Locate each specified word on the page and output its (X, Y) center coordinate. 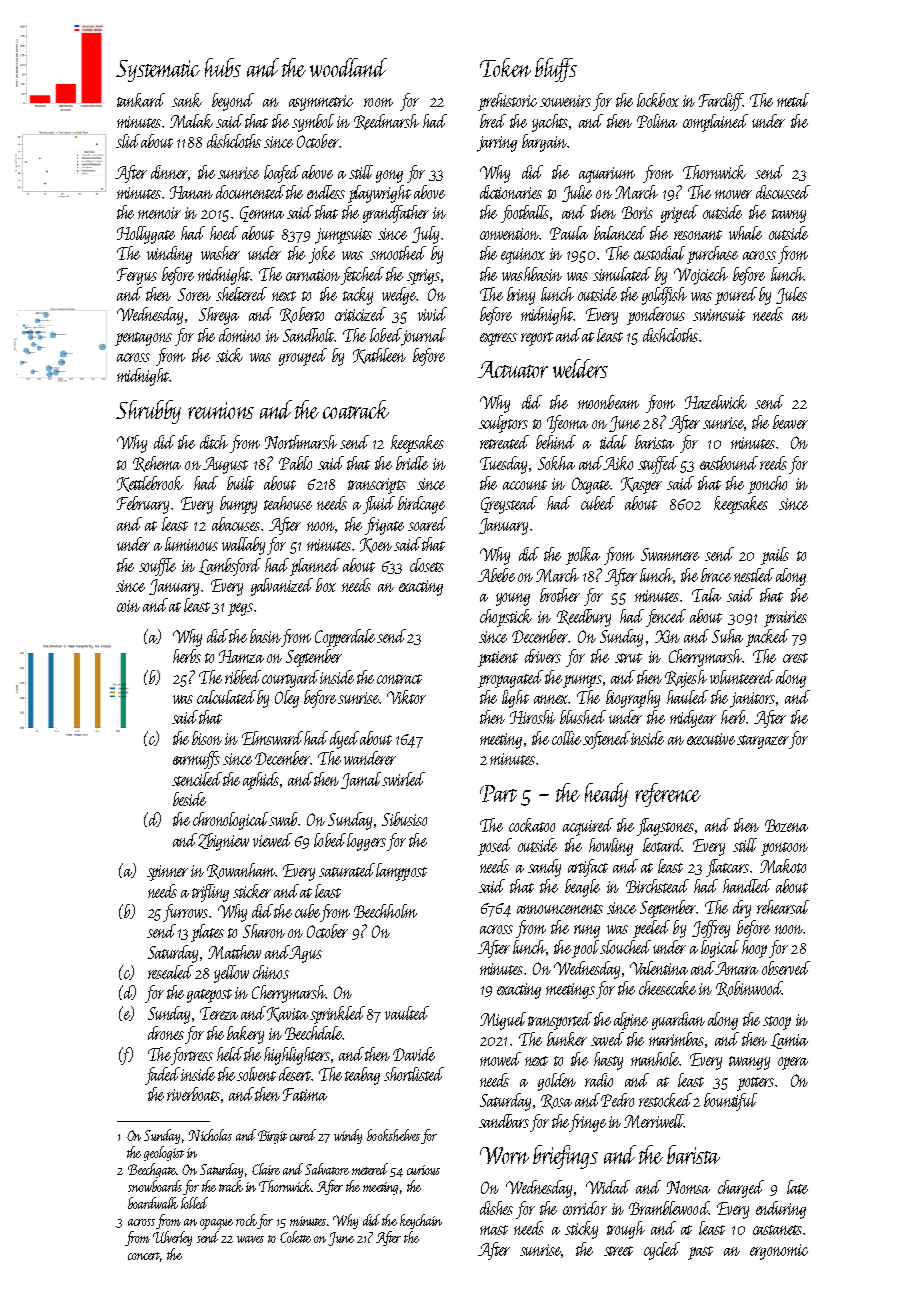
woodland (348, 67)
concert (144, 1257)
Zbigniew (223, 842)
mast (494, 1230)
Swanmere (670, 554)
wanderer (370, 758)
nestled (754, 575)
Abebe (496, 575)
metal (793, 100)
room (378, 102)
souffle (157, 567)
